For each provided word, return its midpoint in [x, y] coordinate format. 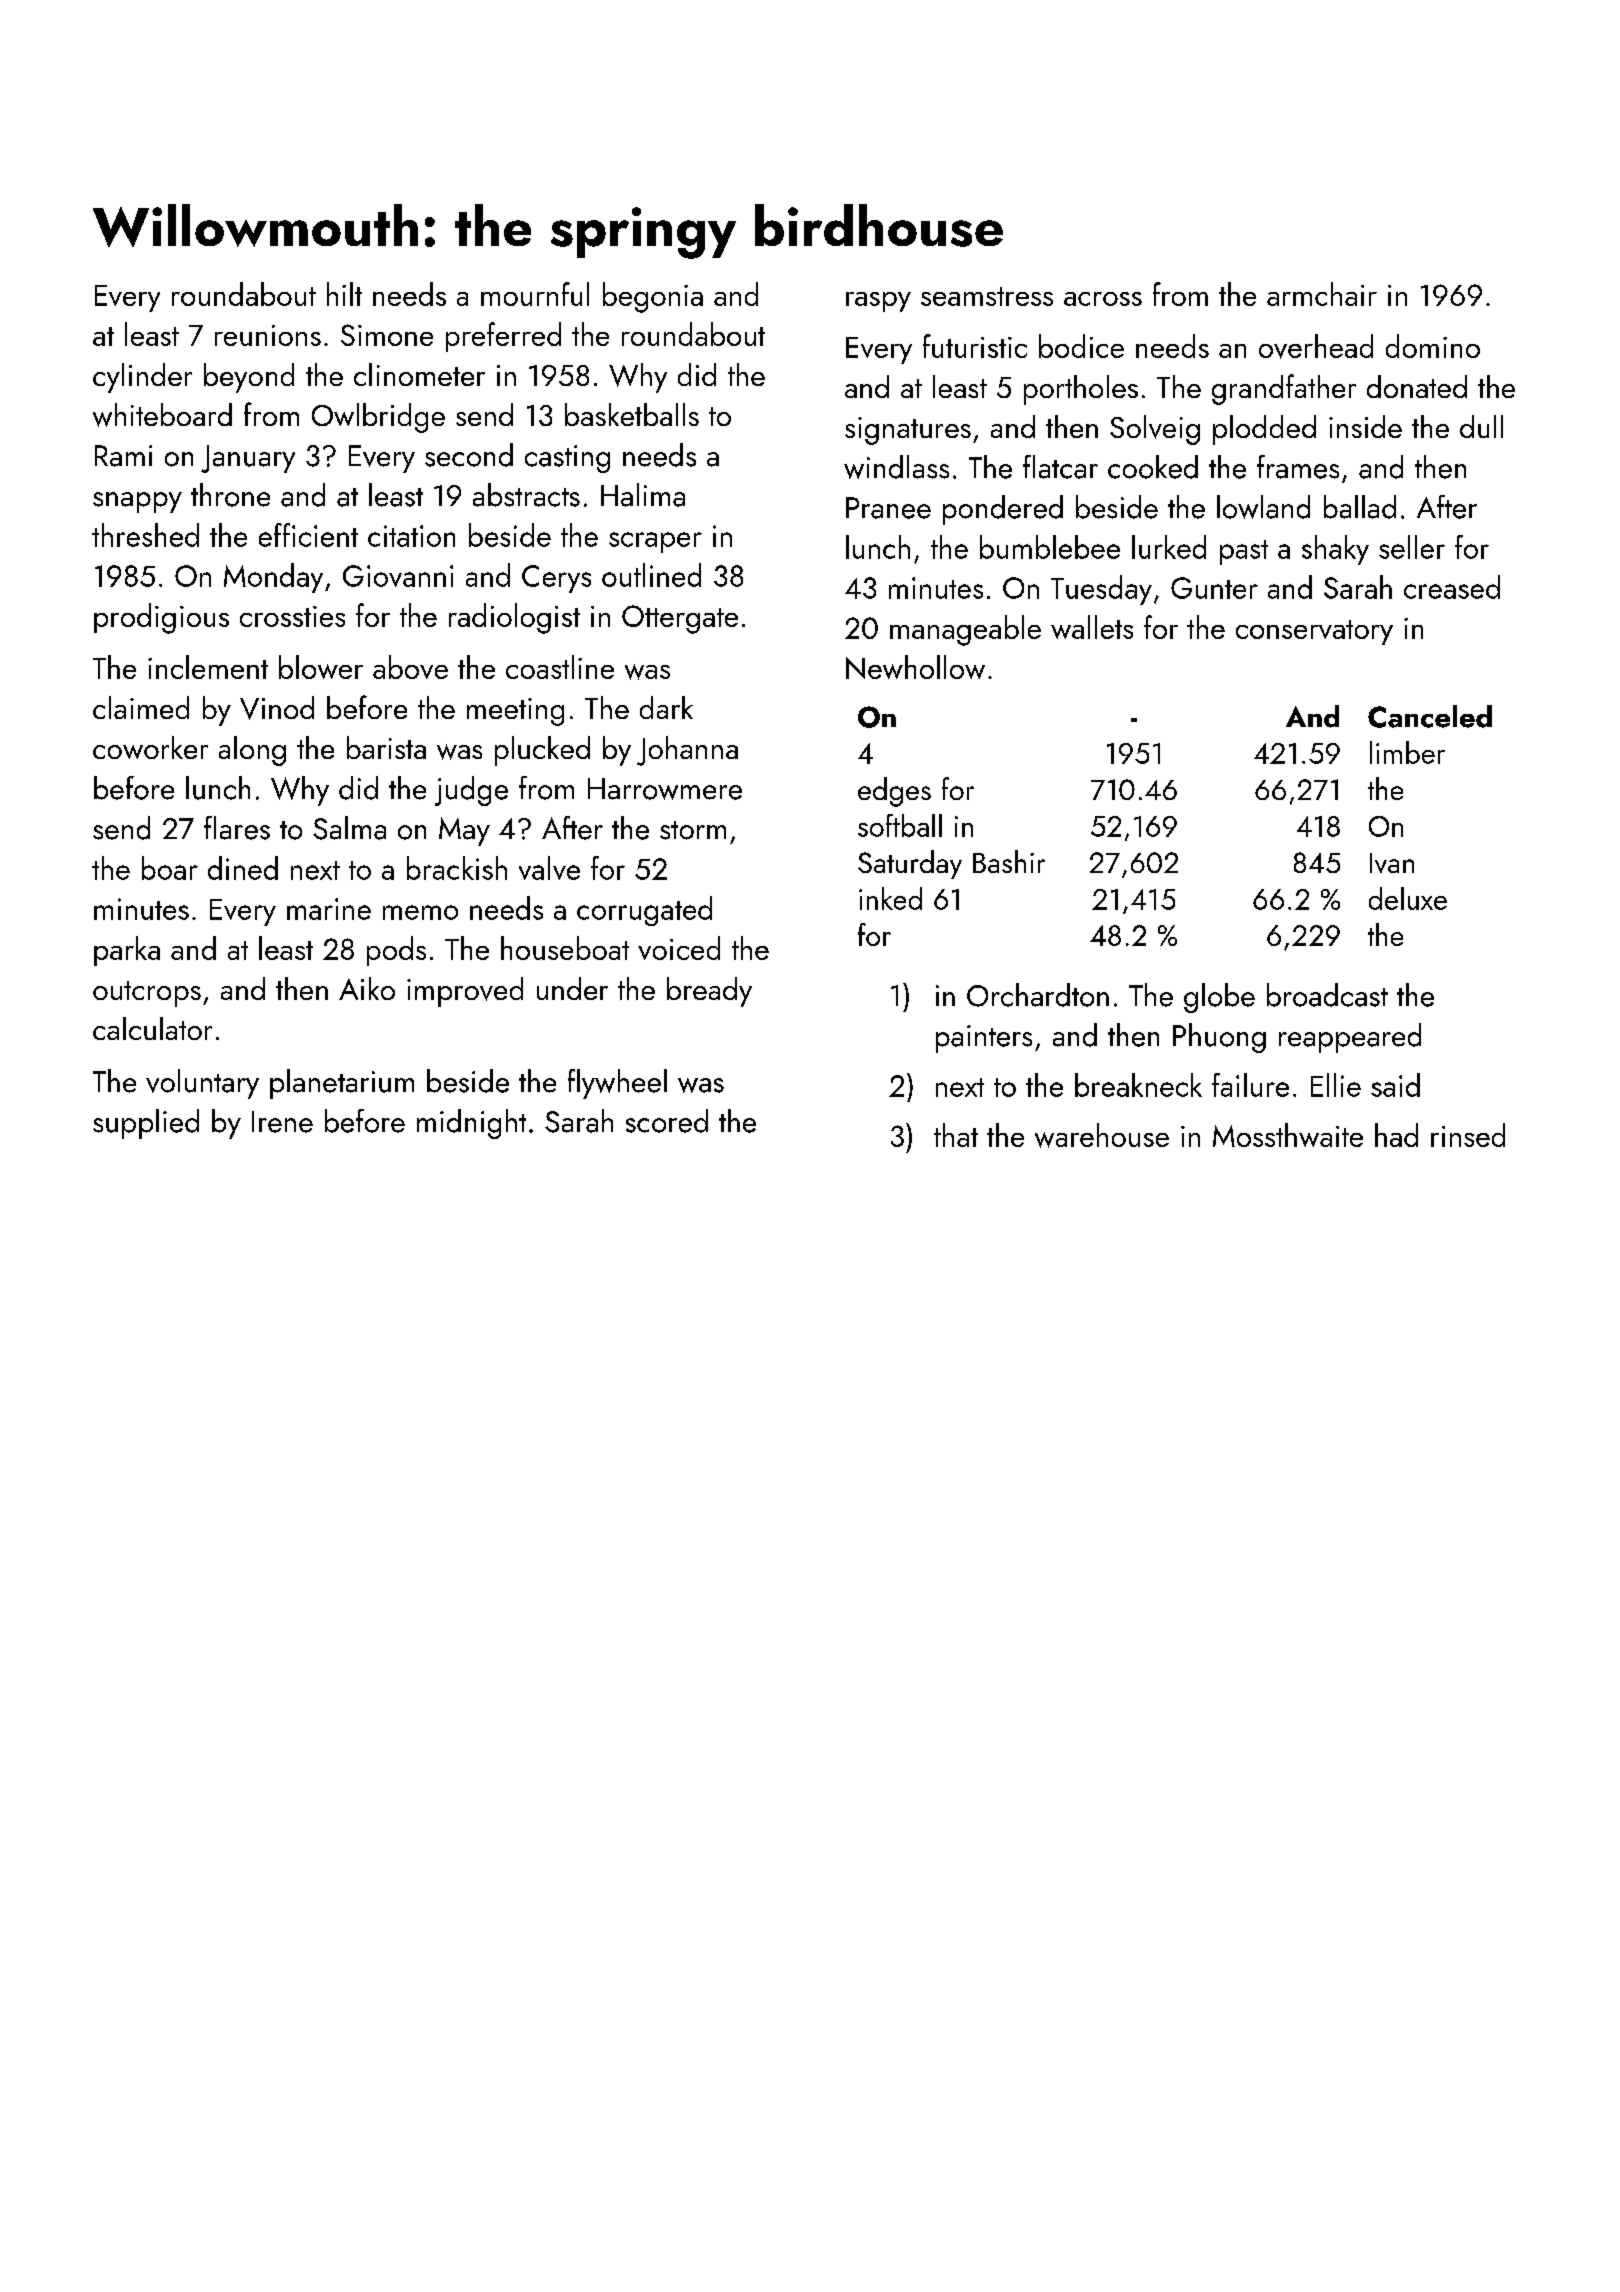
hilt [344, 294]
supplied [146, 1124]
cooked [1153, 467]
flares [237, 828]
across [1103, 299]
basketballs [632, 414]
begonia [653, 297]
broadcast [1327, 995]
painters [984, 1039]
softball [900, 825]
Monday [273, 578]
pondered [1003, 510]
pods [396, 951]
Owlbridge [378, 418]
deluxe [1408, 898]
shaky [1335, 550]
